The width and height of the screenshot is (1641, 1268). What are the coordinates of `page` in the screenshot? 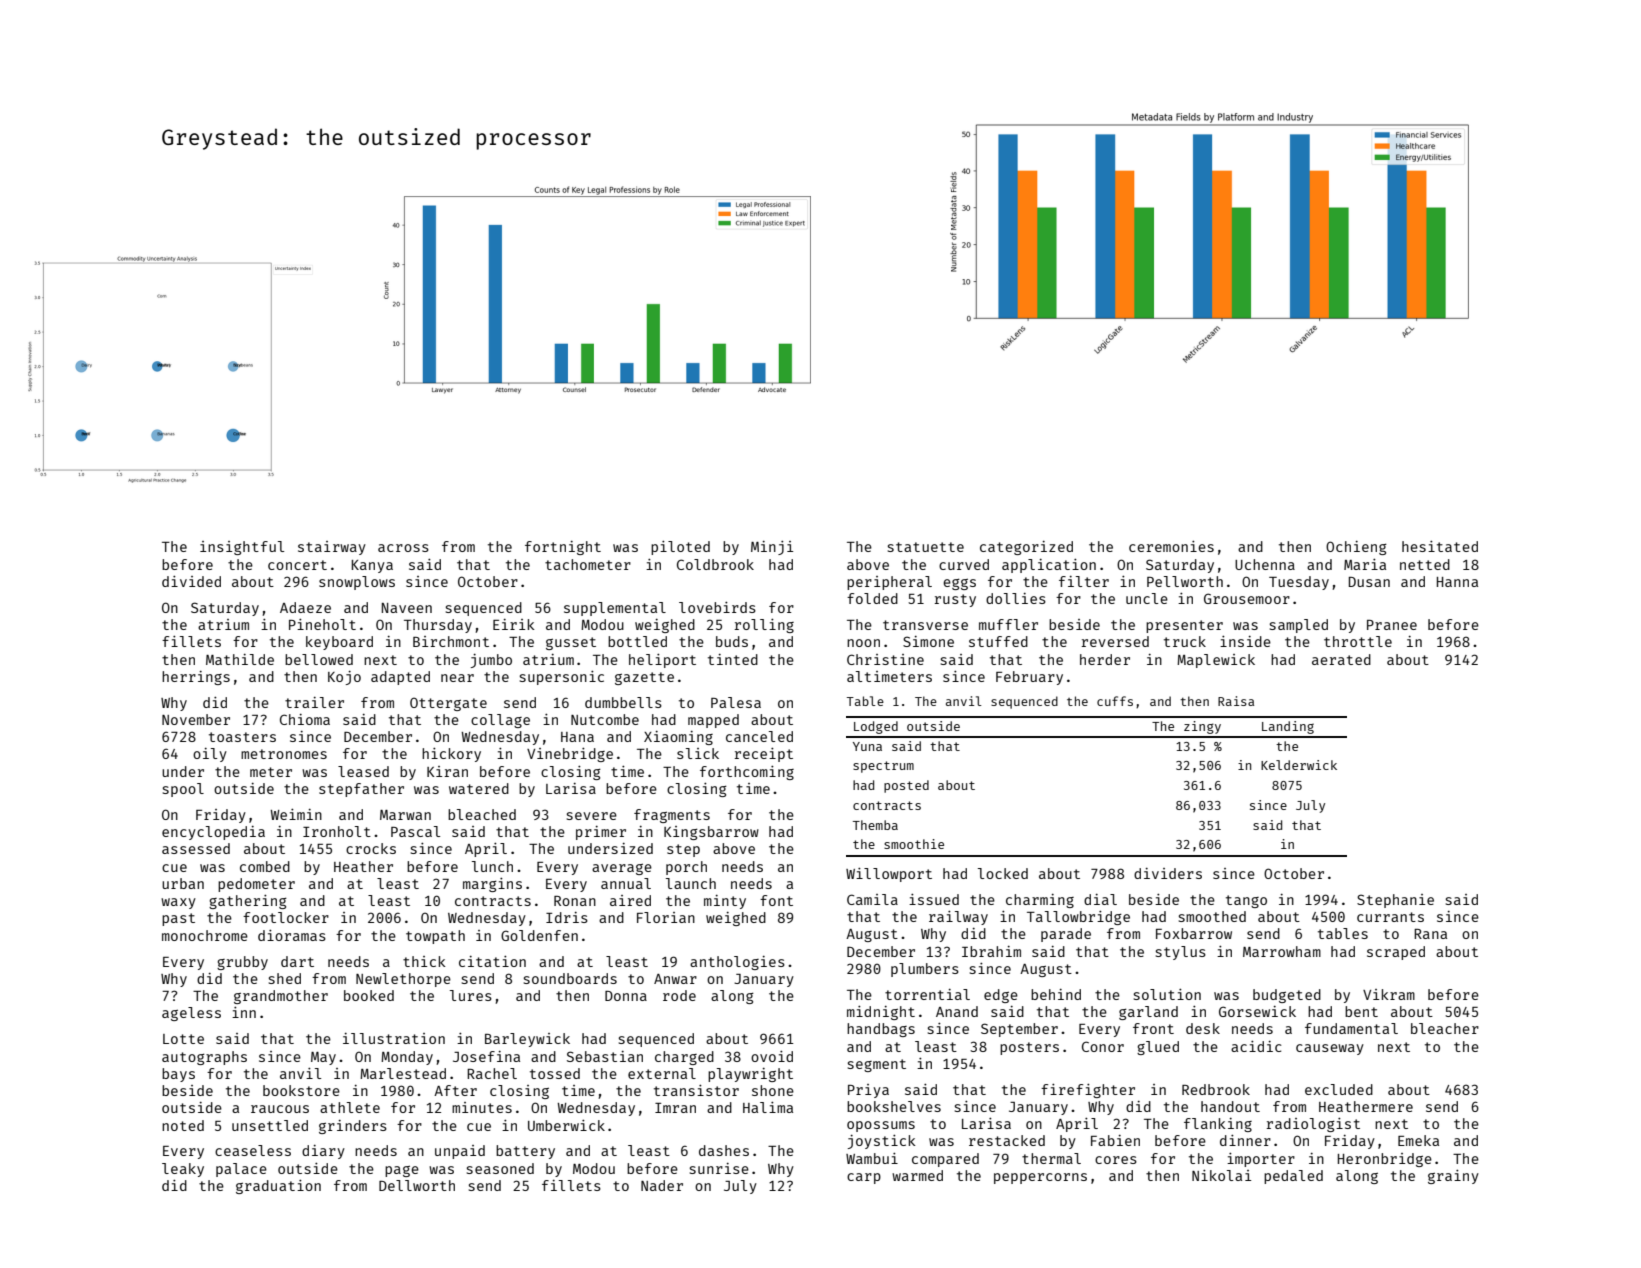 It's located at (402, 1171).
